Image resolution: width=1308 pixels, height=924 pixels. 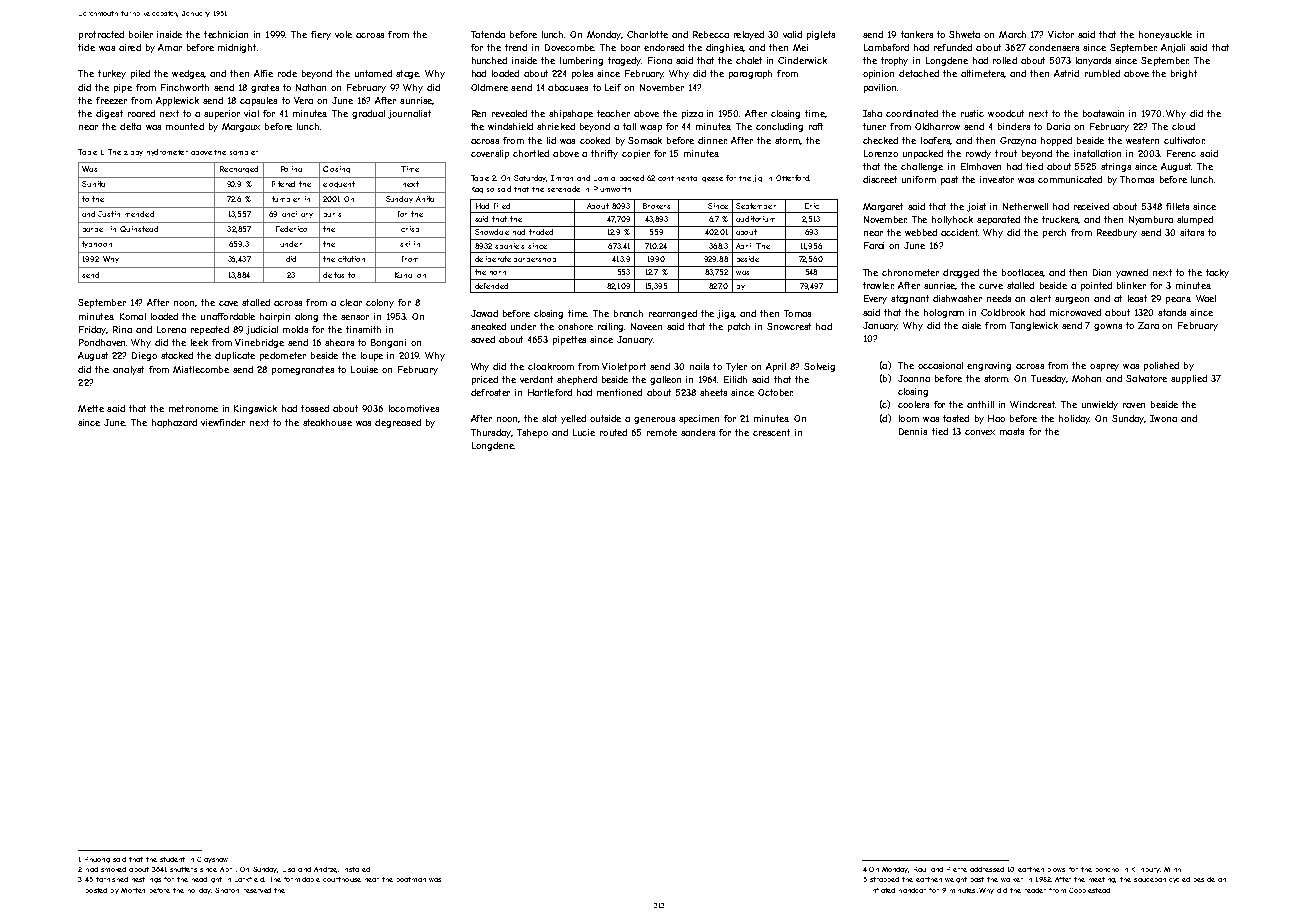 What do you see at coordinates (96, 890) in the page?
I see `posted` at bounding box center [96, 890].
